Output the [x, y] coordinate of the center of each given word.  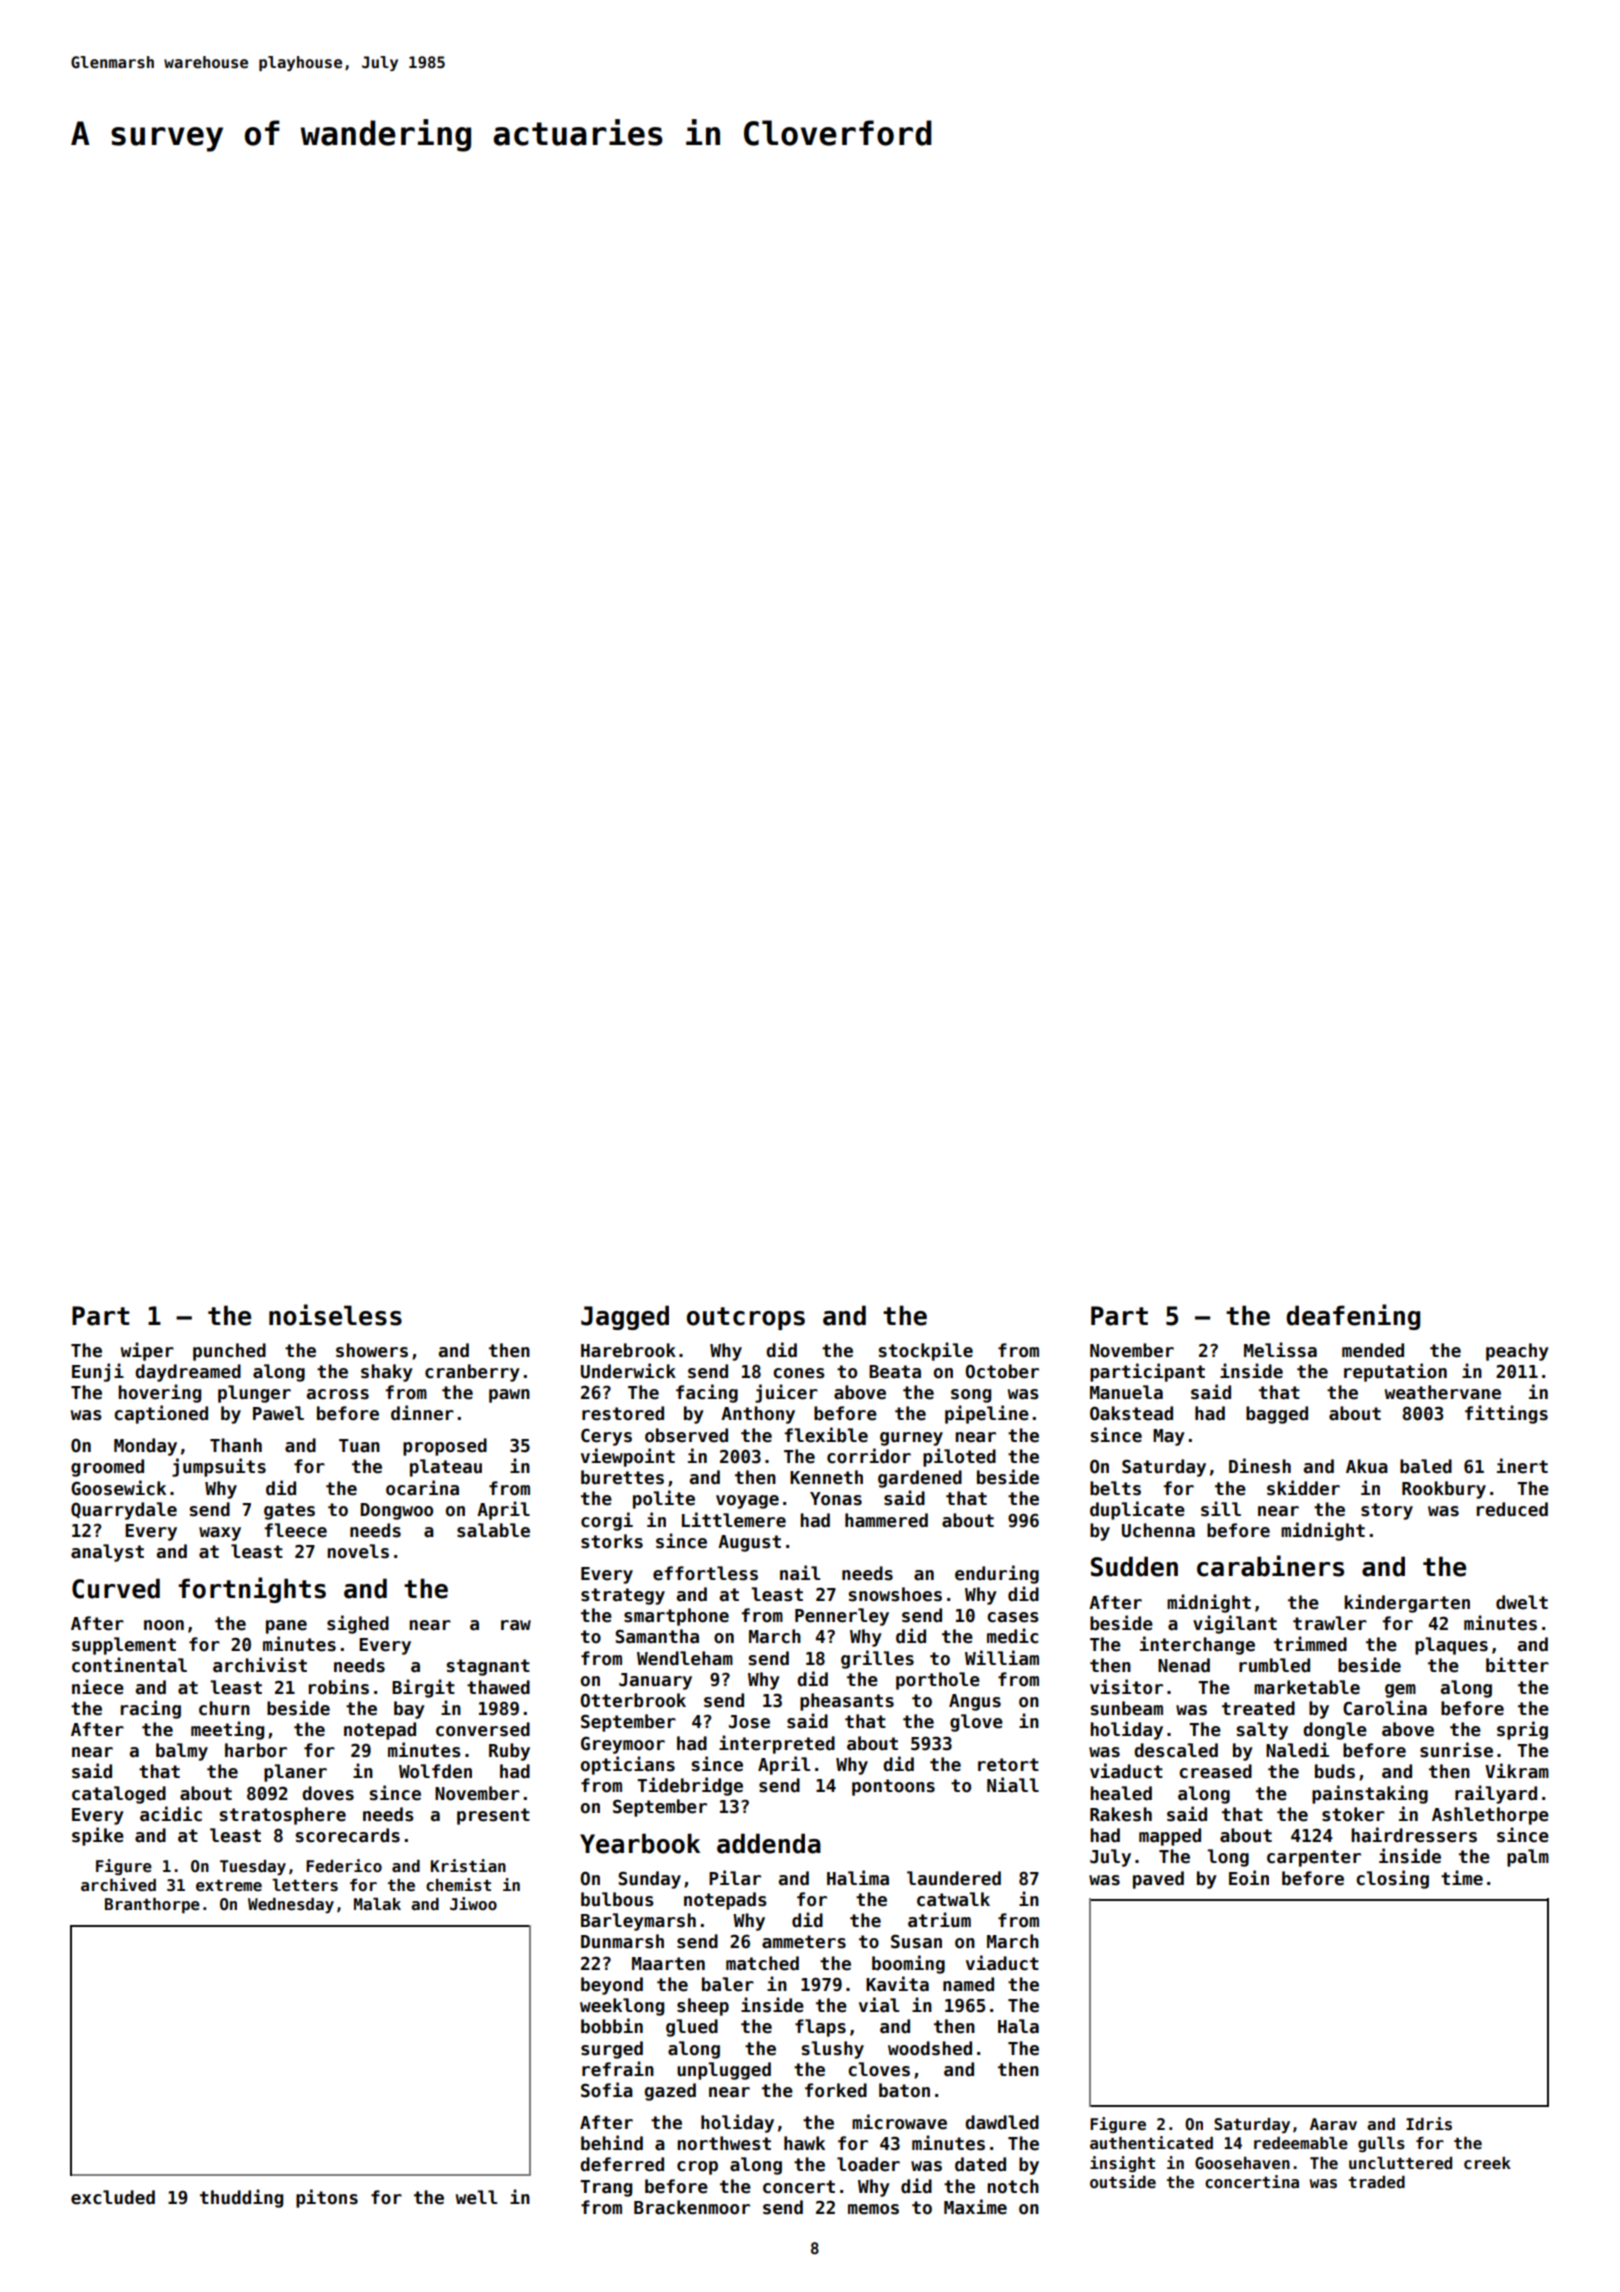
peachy [1517, 1352]
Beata [895, 1372]
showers [372, 1350]
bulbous [617, 1899]
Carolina [1385, 1708]
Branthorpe [152, 1906]
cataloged [119, 1795]
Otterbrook [633, 1700]
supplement [124, 1646]
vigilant [1235, 1624]
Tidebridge [690, 1786]
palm [1528, 1858]
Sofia [607, 2090]
